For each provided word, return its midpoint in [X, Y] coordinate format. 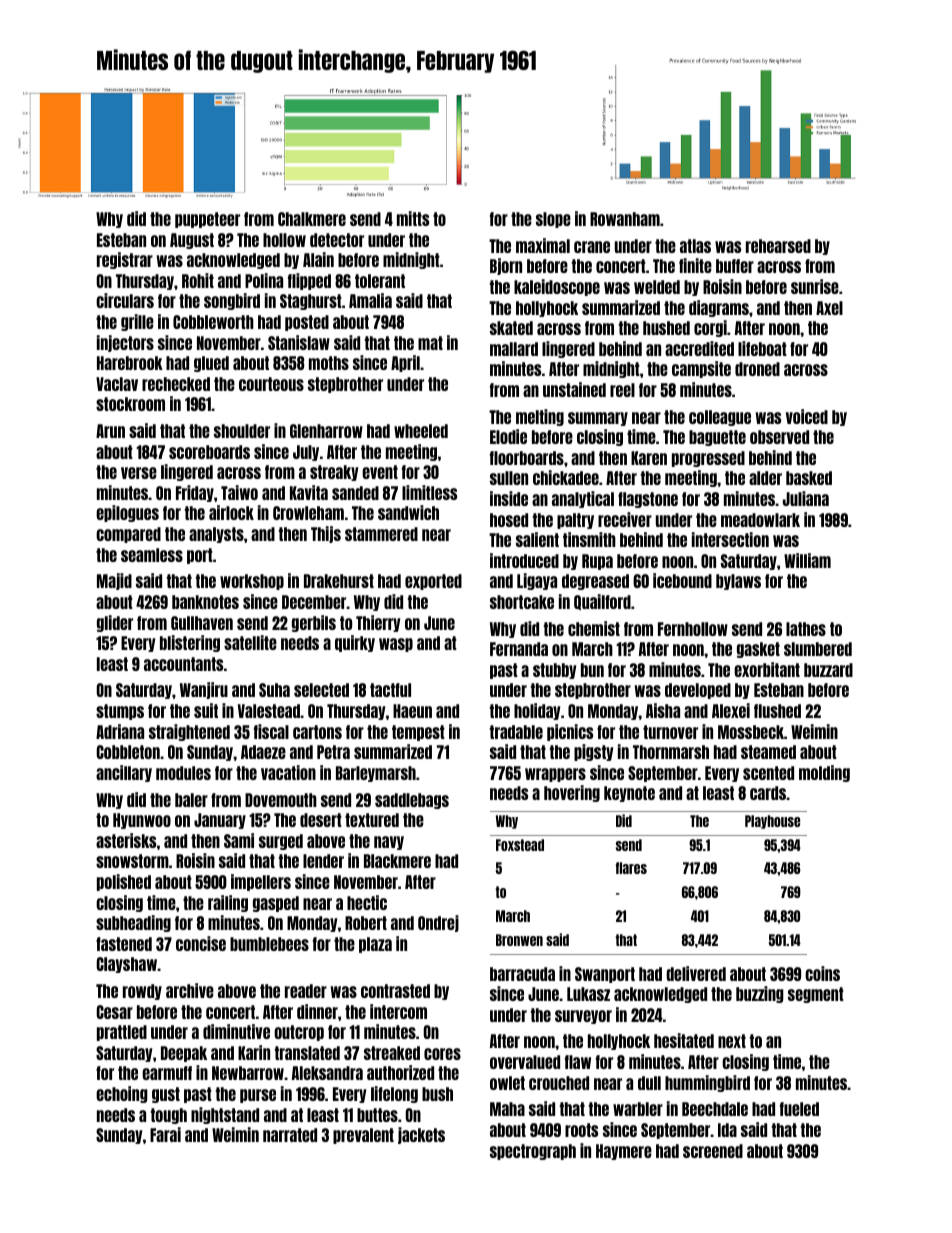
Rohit [198, 280]
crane [592, 247]
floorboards [527, 458]
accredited [699, 348]
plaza [375, 945]
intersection [730, 539]
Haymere [624, 1152]
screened [713, 1151]
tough [169, 1116]
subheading [133, 923]
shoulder [242, 431]
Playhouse [772, 822]
